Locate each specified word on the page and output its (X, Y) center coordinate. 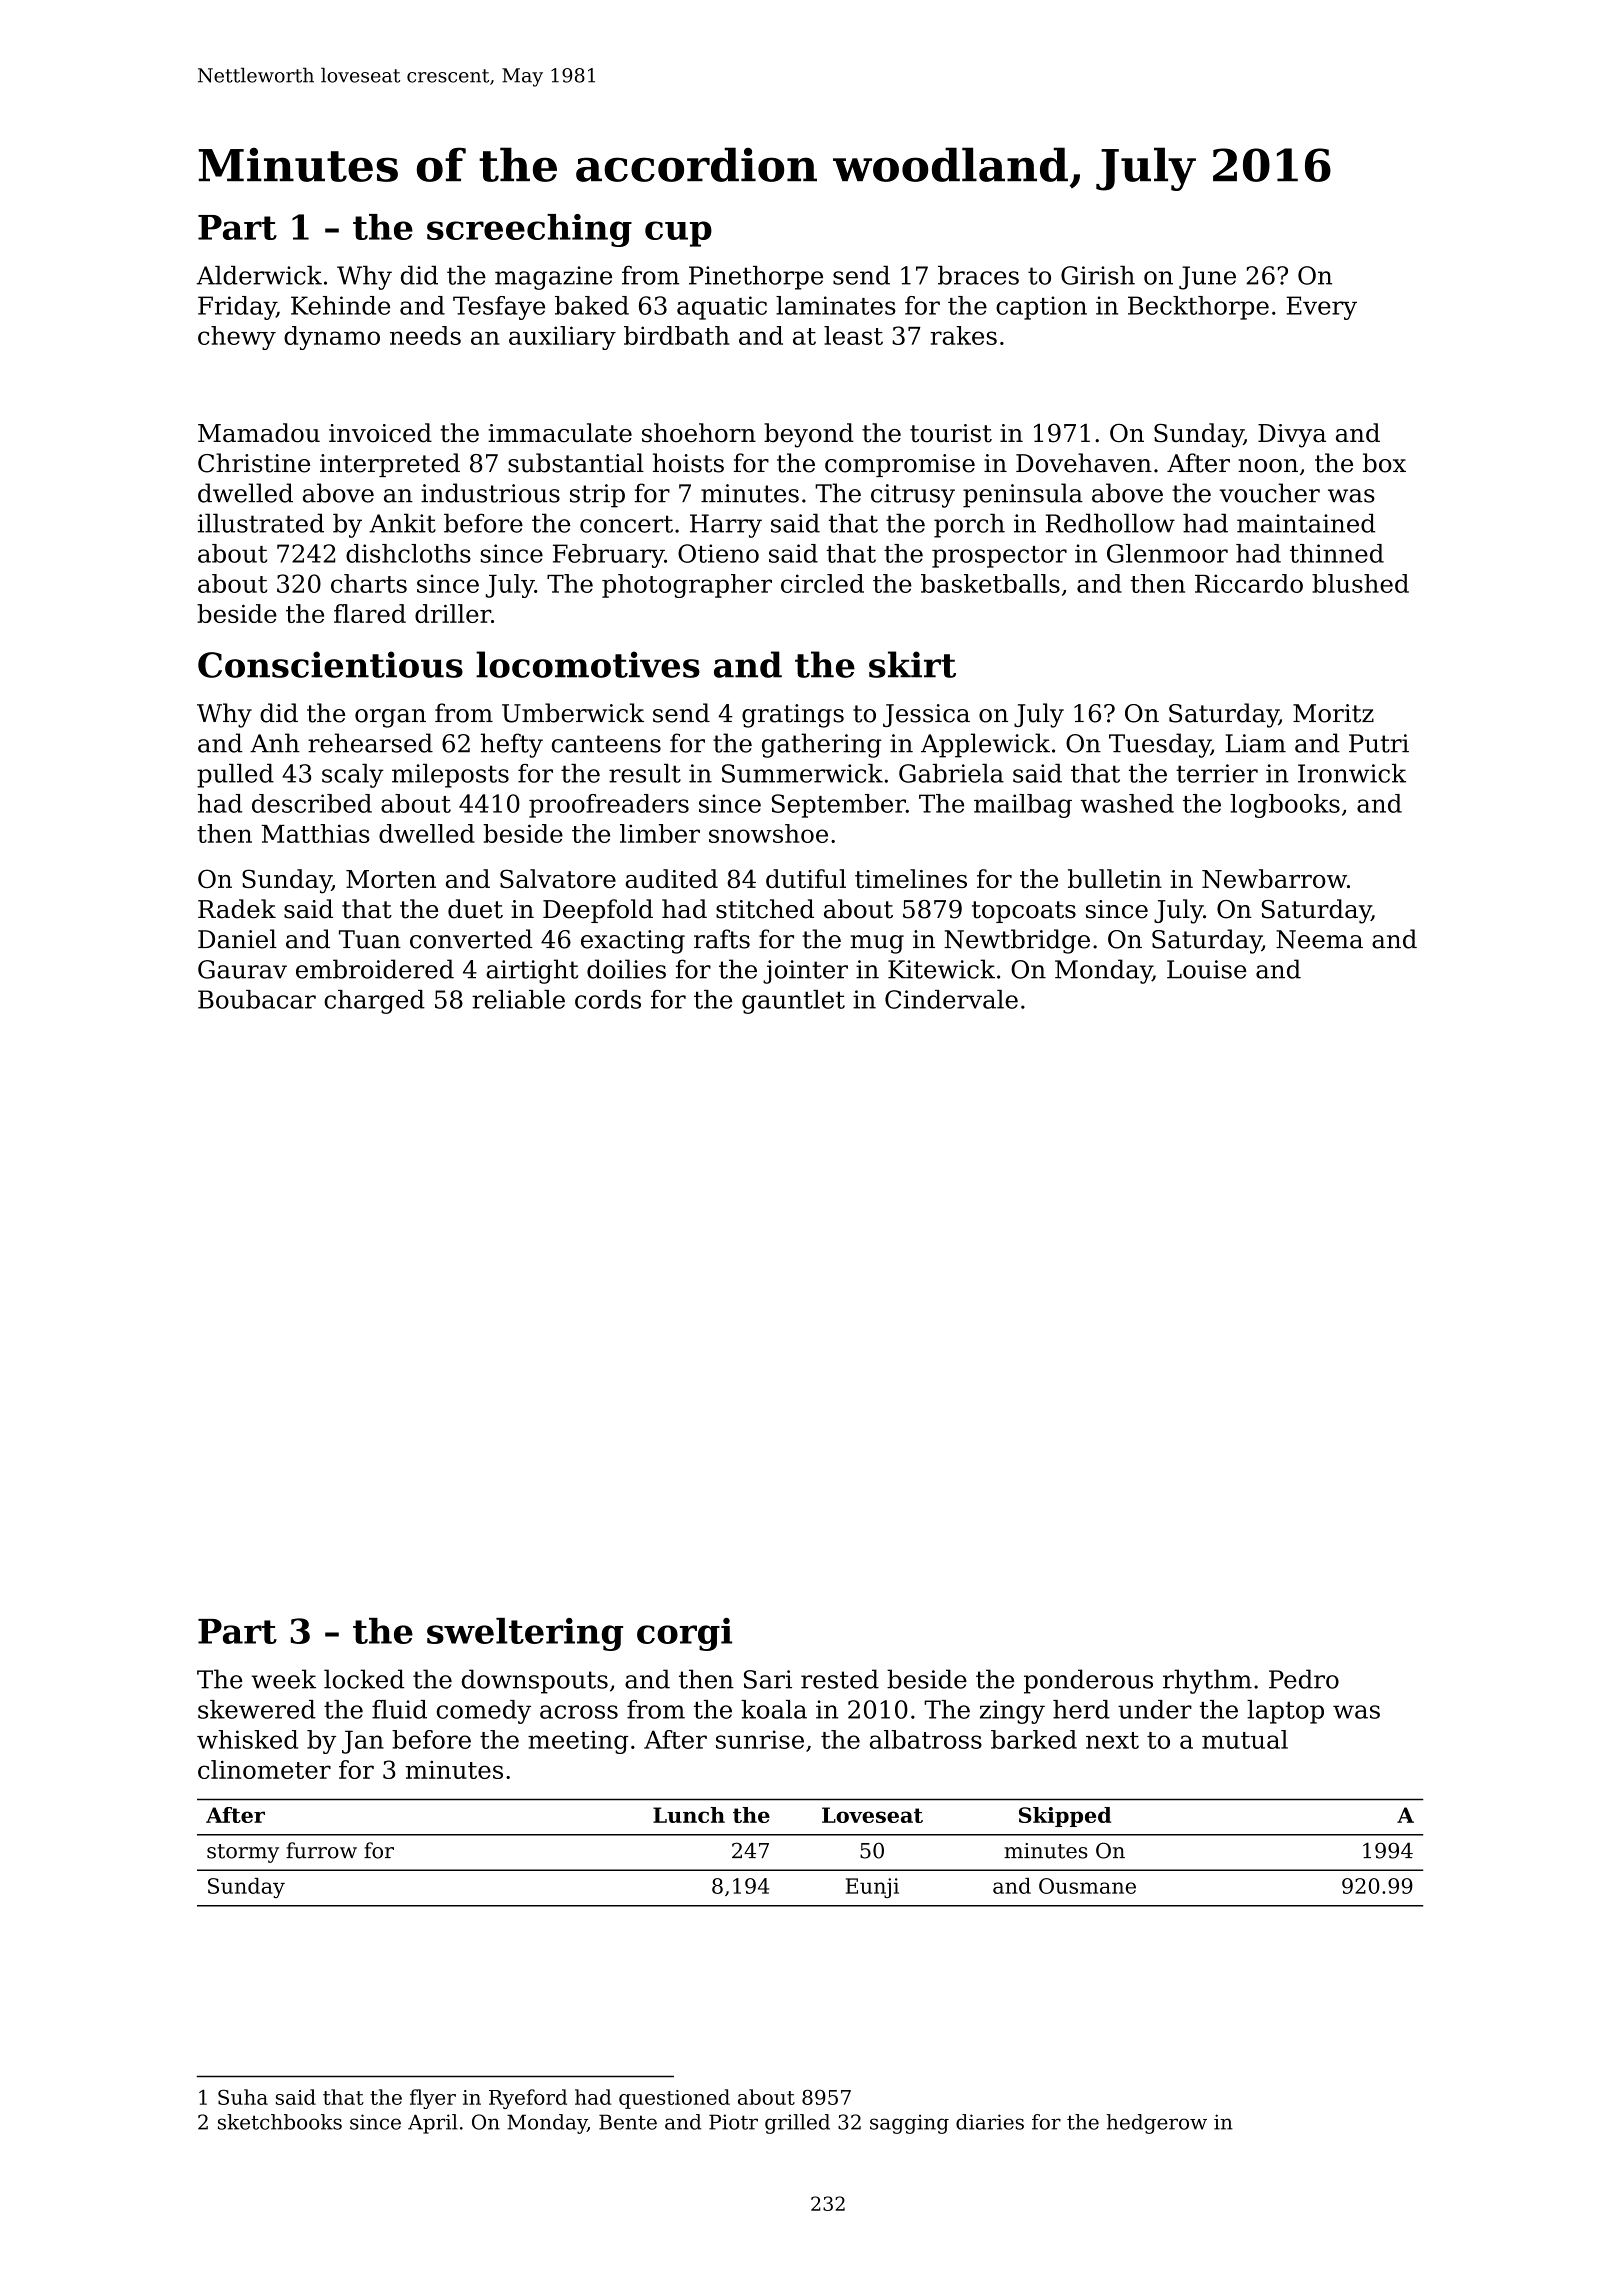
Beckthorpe (1198, 308)
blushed (1360, 583)
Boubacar (257, 999)
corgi (684, 1634)
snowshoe (768, 833)
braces (978, 275)
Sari (768, 1679)
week (283, 1679)
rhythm (1207, 1681)
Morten (391, 879)
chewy (237, 338)
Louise (1207, 969)
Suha (243, 2097)
